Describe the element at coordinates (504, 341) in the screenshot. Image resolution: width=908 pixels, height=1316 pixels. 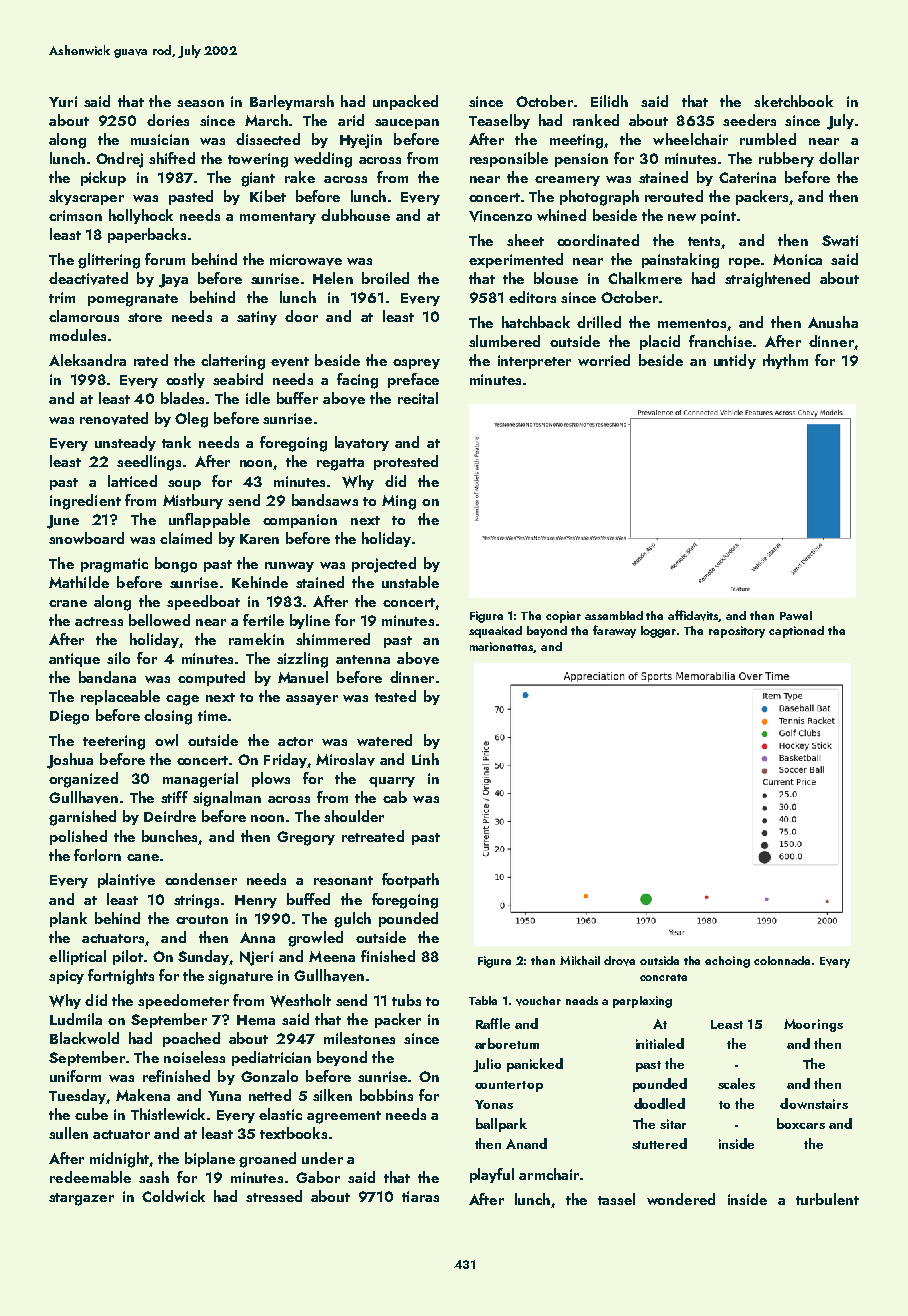
I see `slumbered` at that location.
